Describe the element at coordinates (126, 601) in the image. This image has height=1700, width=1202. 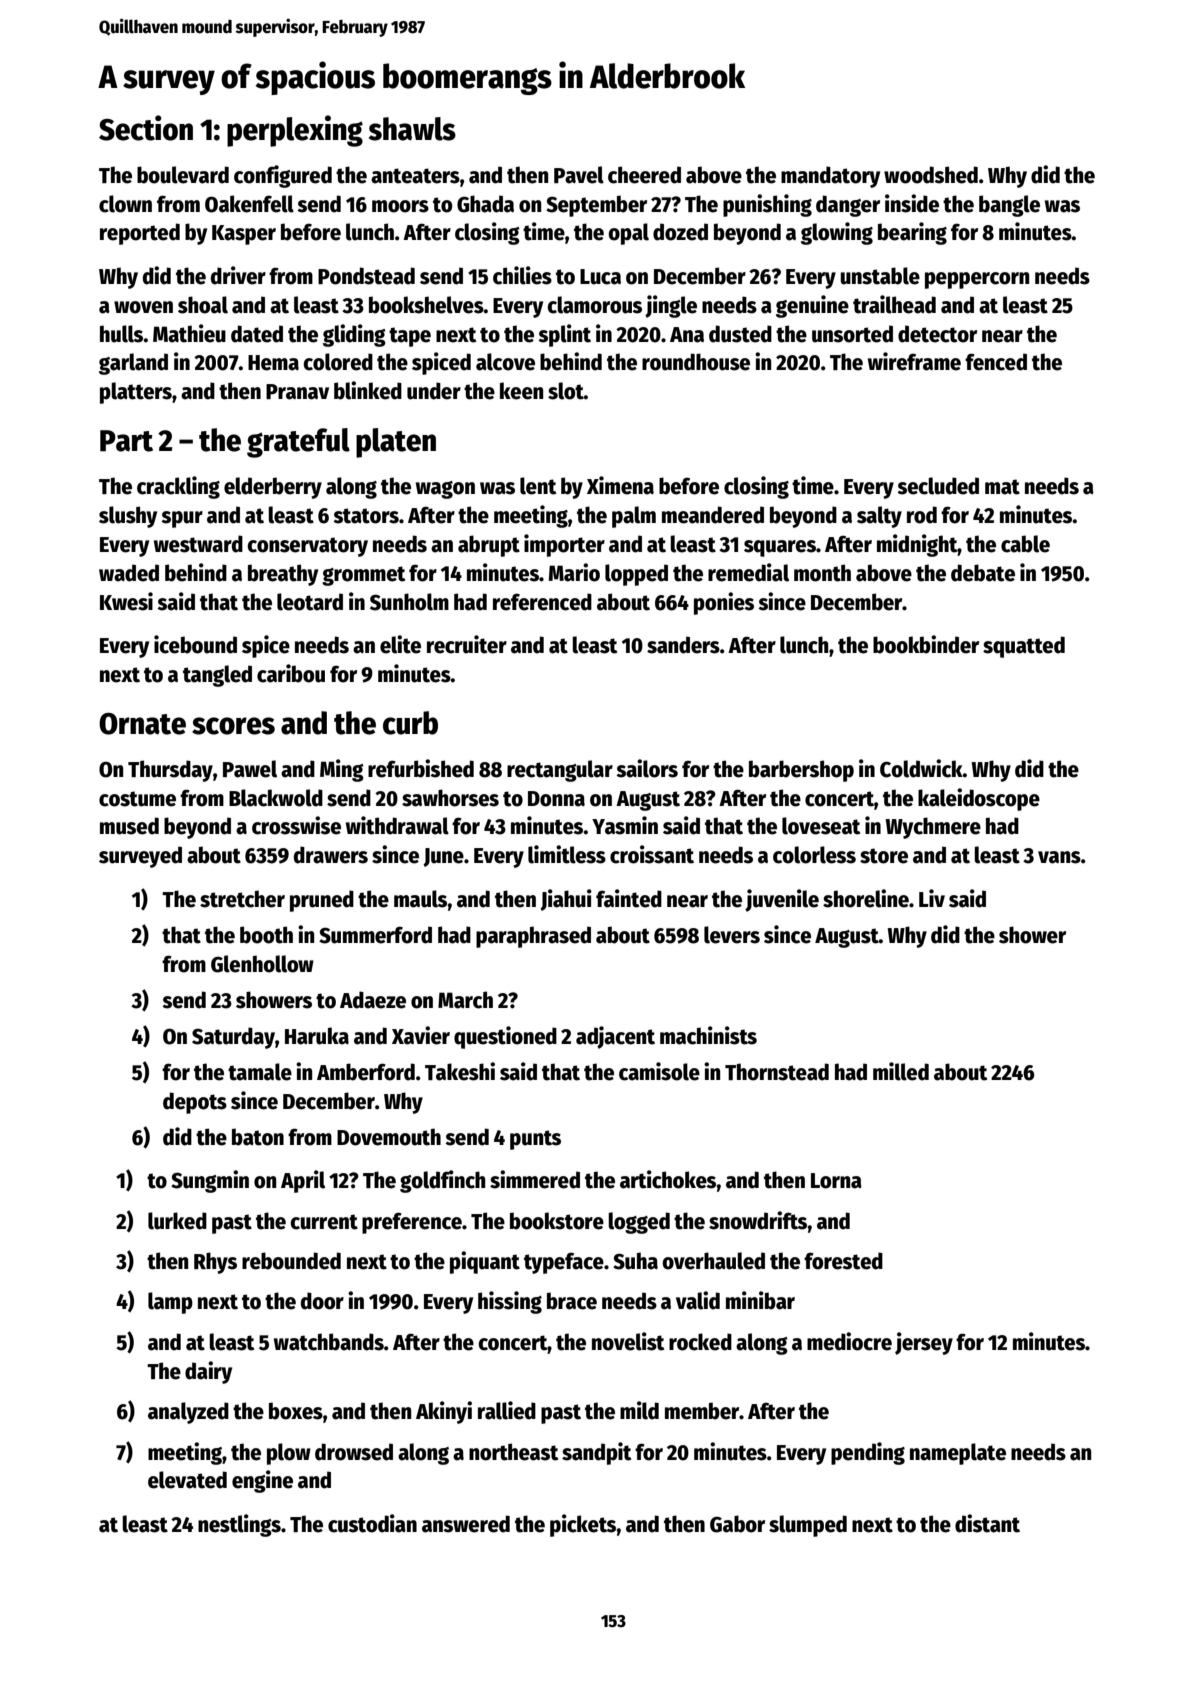
I see `Kwesi` at that location.
